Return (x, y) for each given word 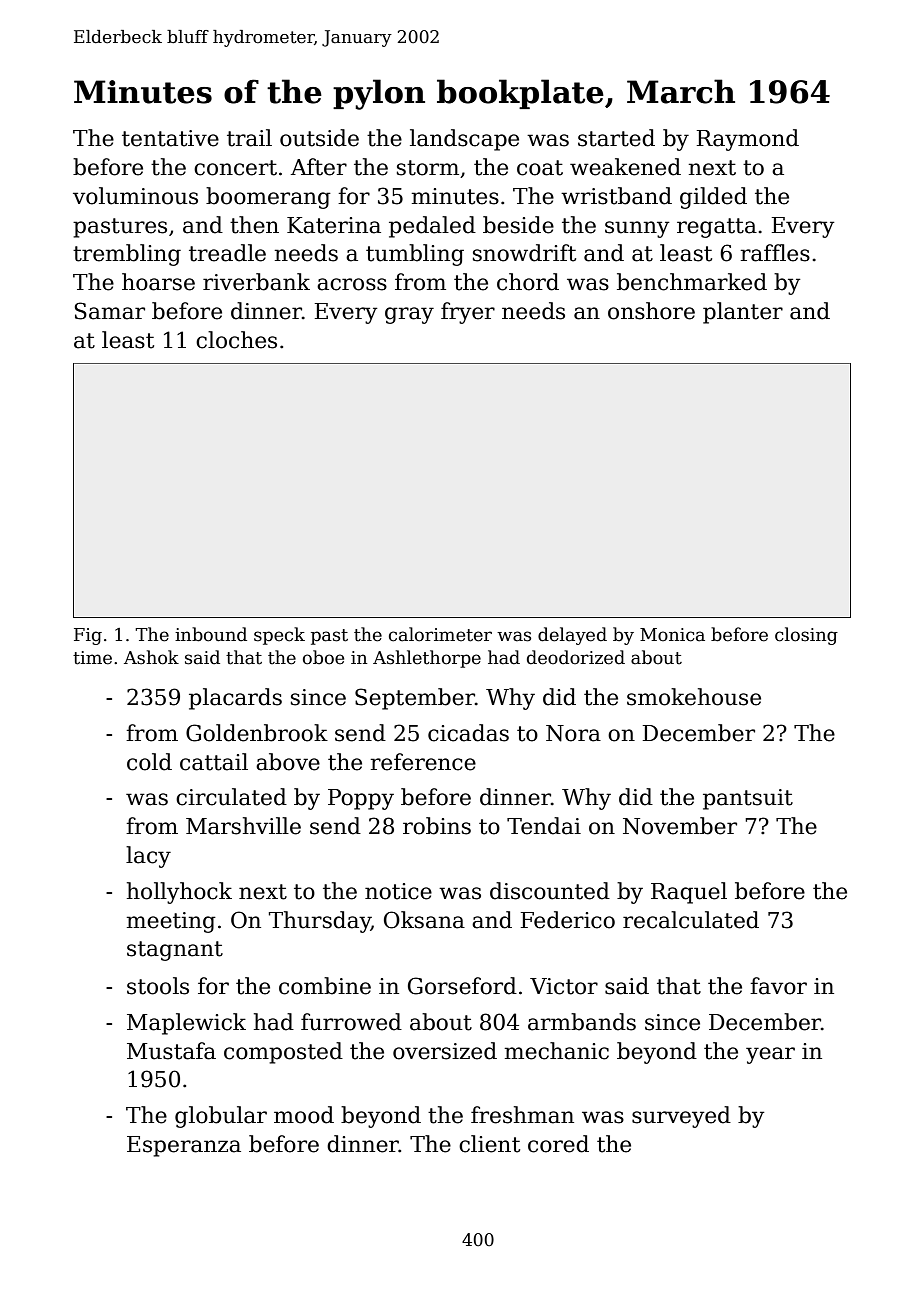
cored (558, 1144)
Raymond (748, 140)
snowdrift (524, 253)
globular (221, 1117)
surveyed (681, 1117)
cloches (236, 340)
